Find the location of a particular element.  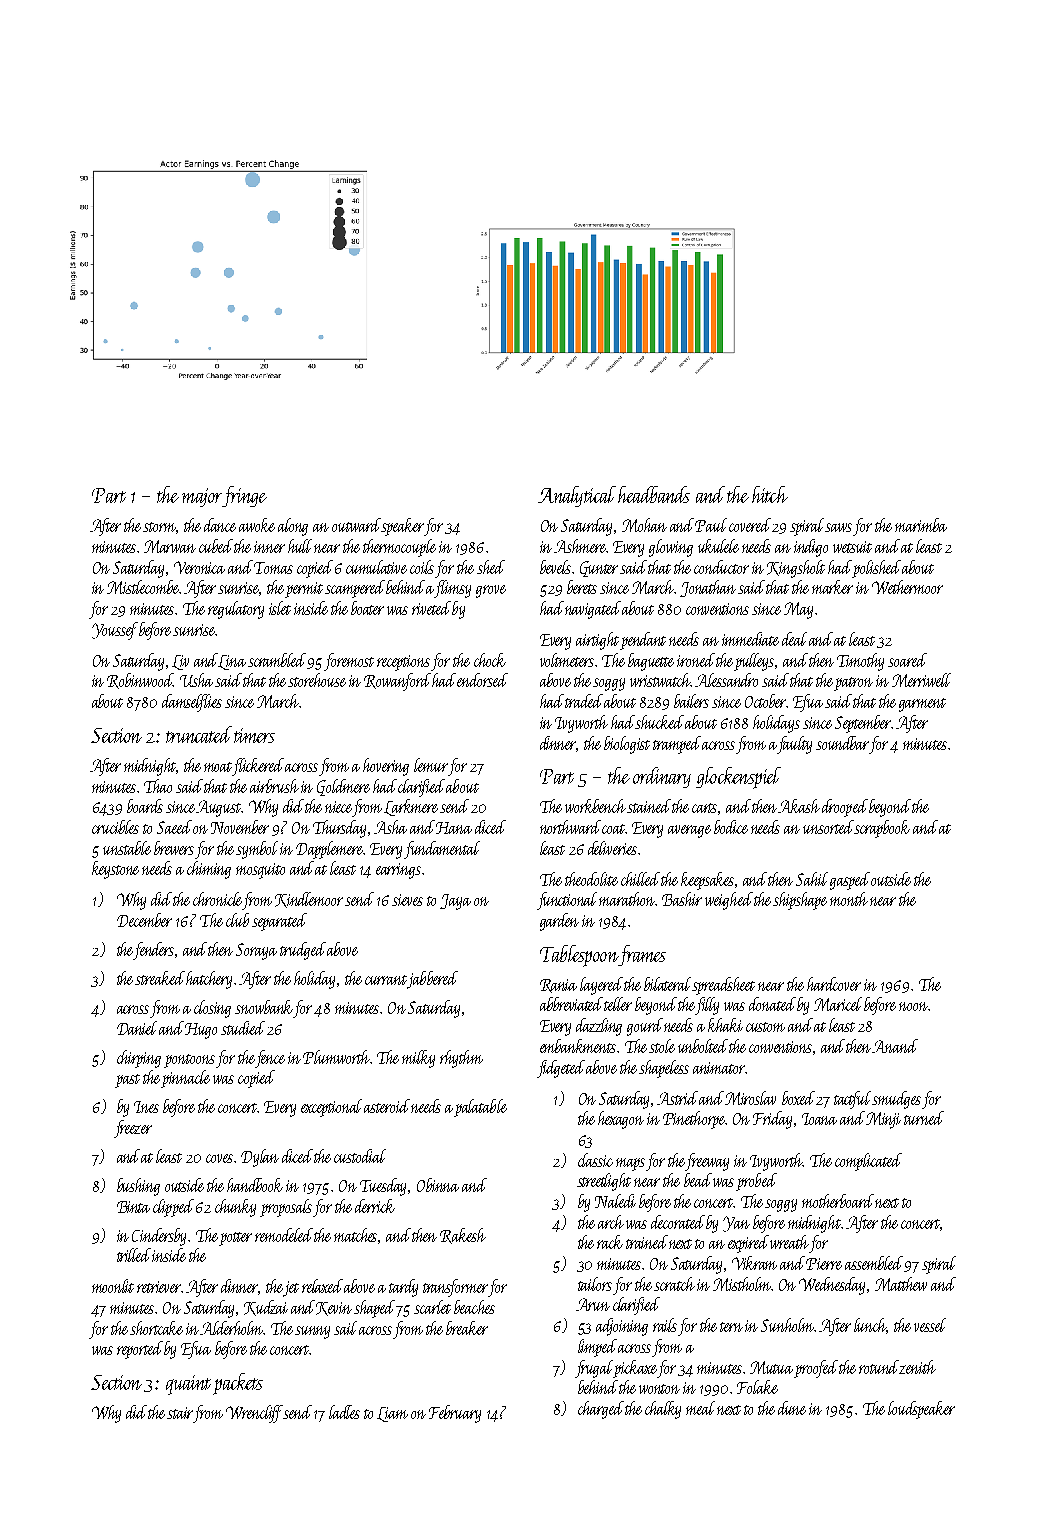

navigated is located at coordinates (593, 610).
